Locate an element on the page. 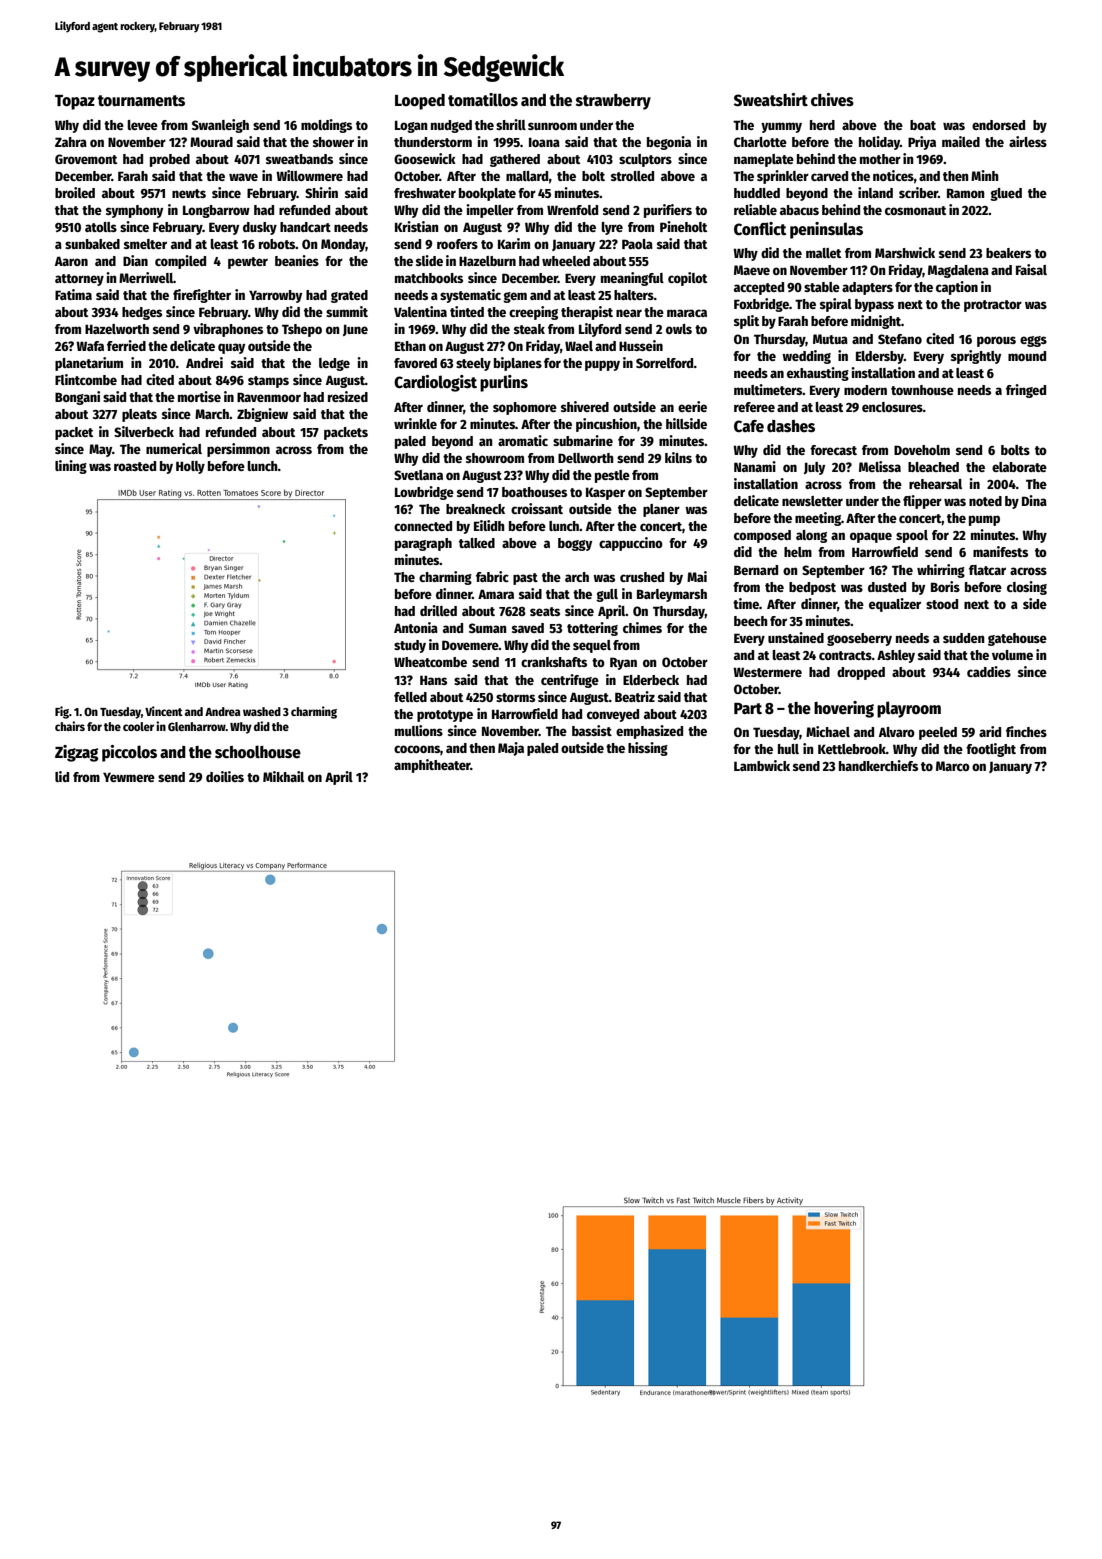 The height and width of the document is (1559, 1102). drilled is located at coordinates (438, 610).
